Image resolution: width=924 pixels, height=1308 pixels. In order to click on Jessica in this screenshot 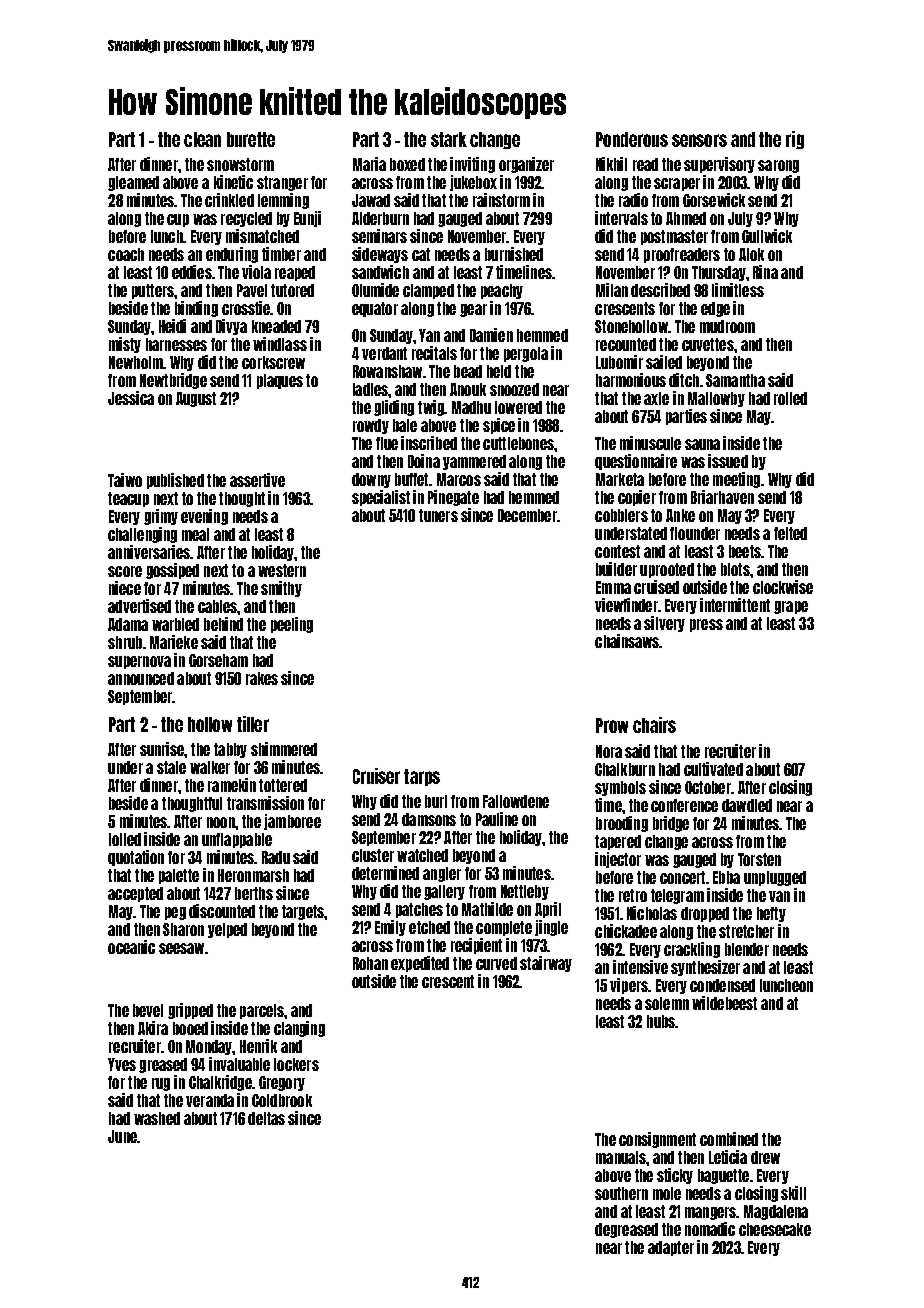, I will do `click(131, 398)`.
